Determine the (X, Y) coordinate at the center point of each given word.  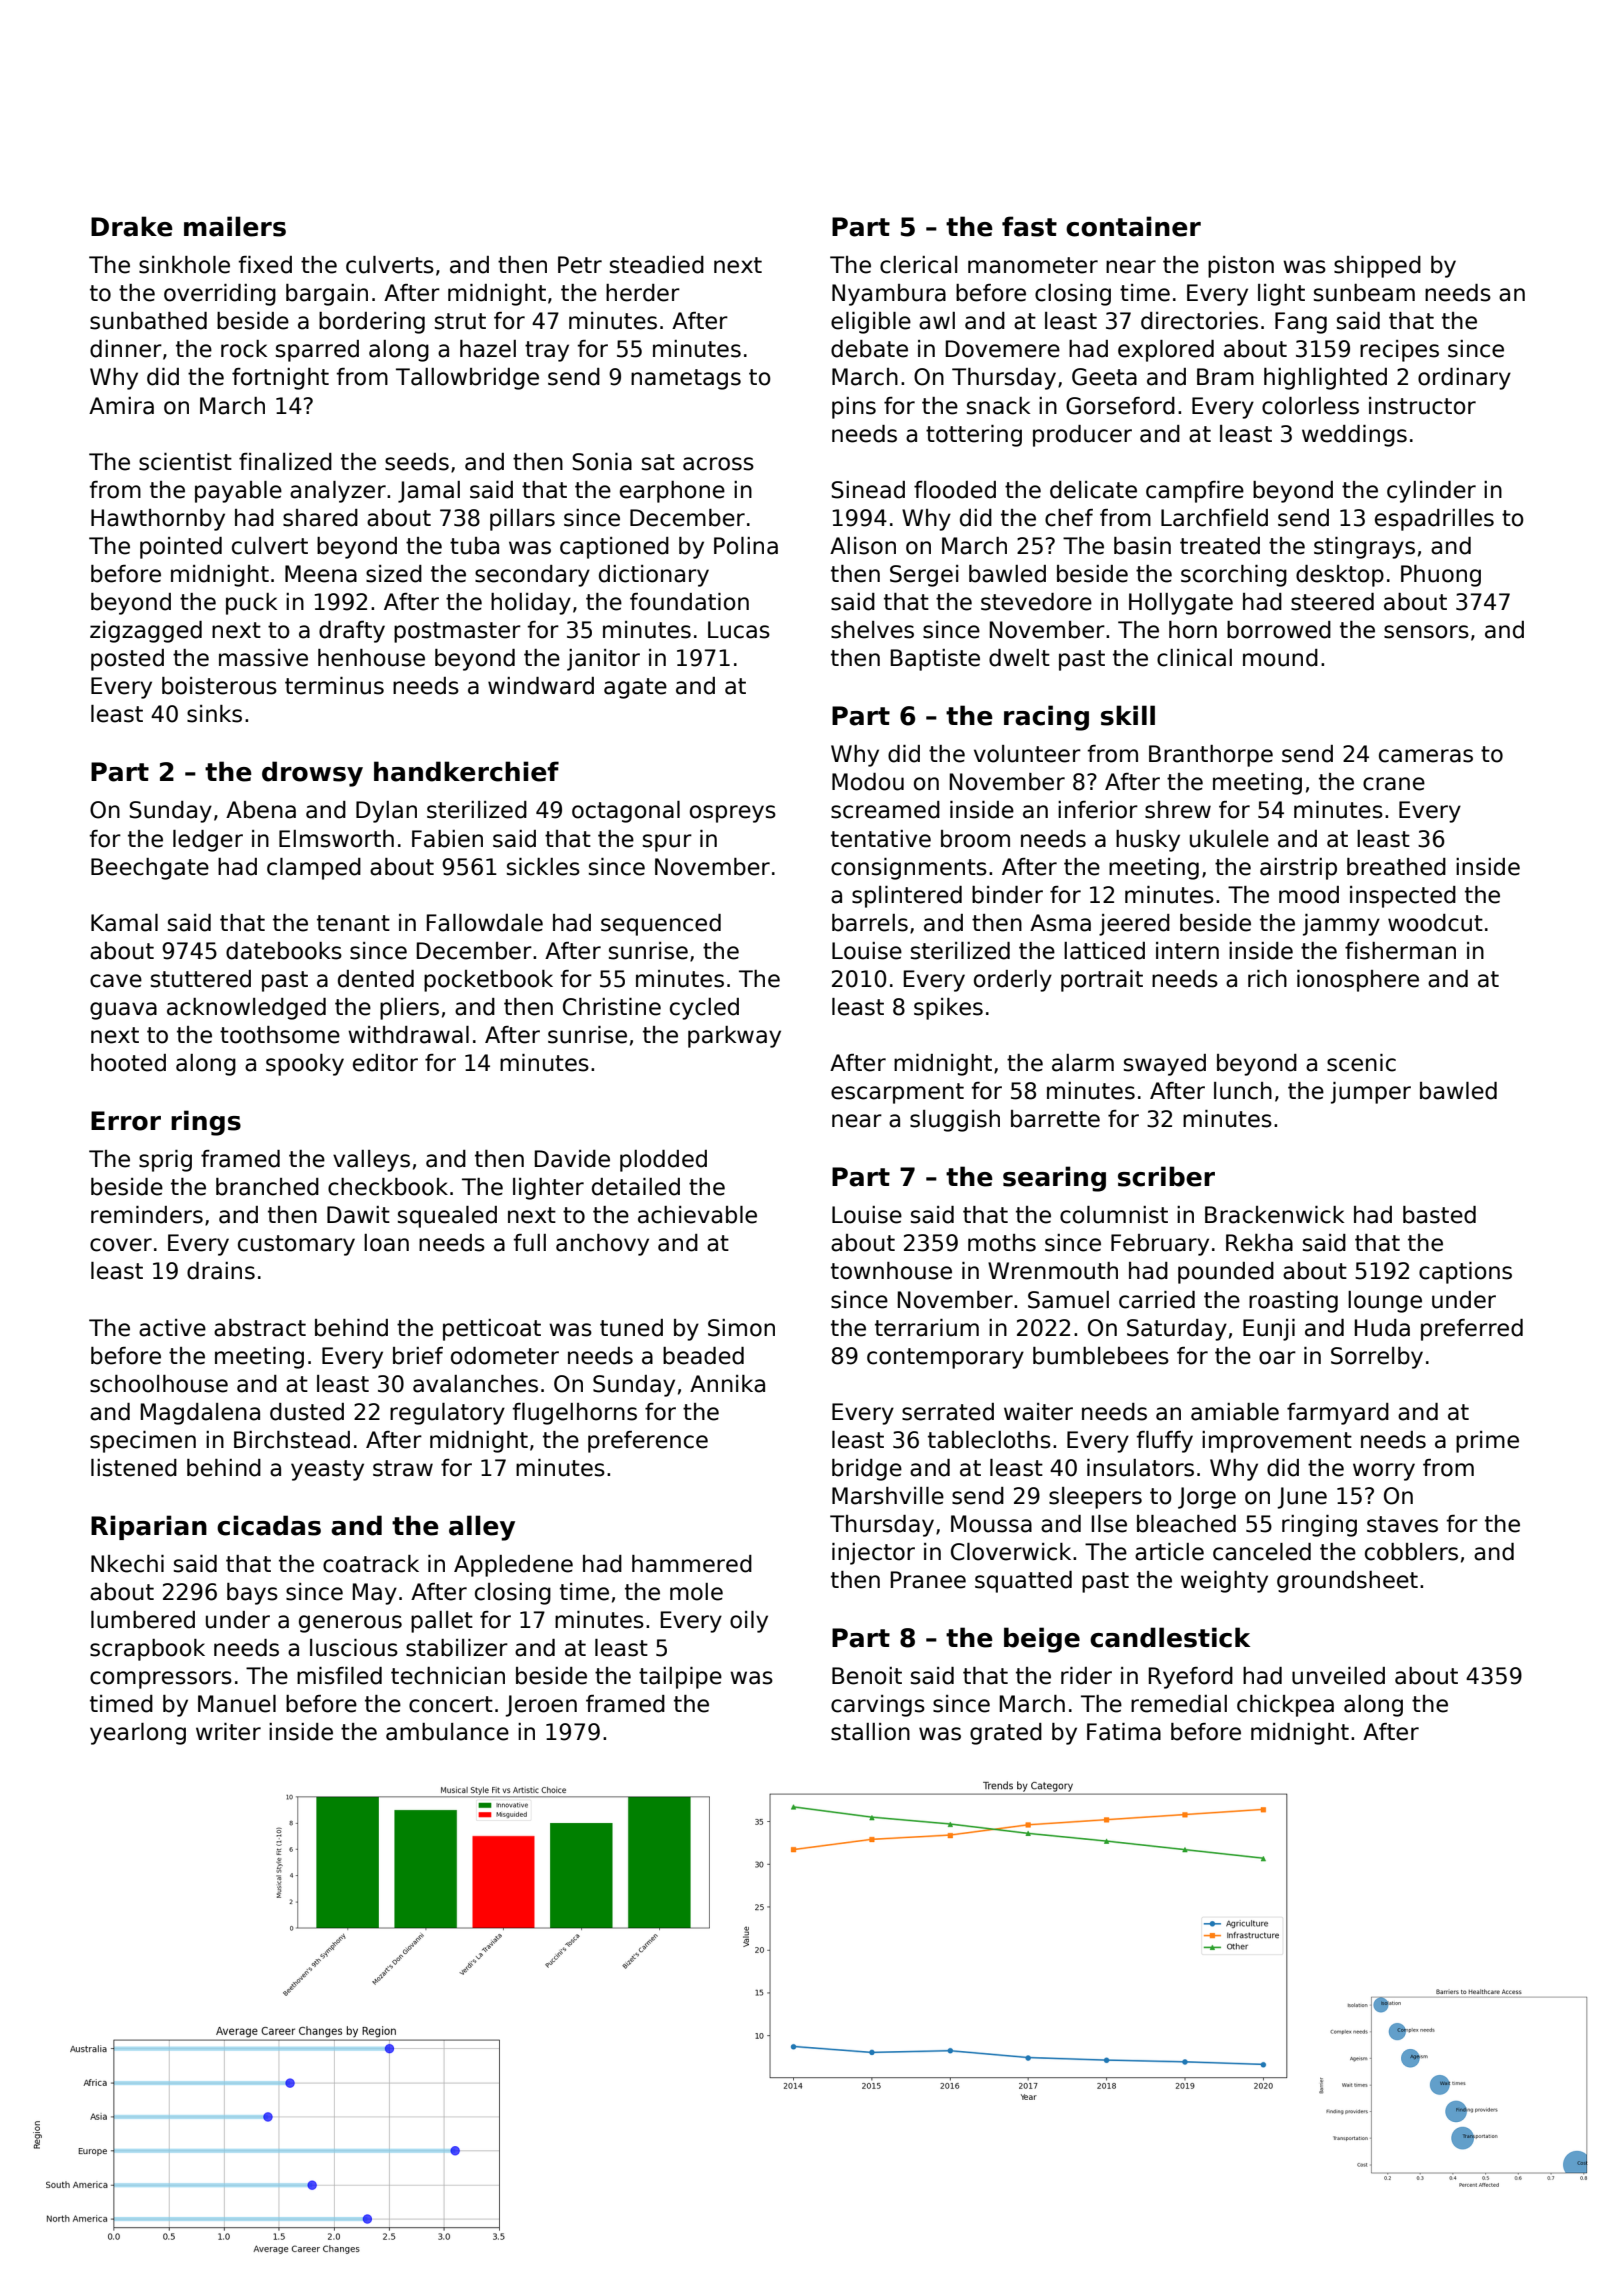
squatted (1023, 1582)
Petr (580, 265)
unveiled (1338, 1676)
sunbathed (148, 321)
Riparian (149, 1527)
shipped (1377, 267)
